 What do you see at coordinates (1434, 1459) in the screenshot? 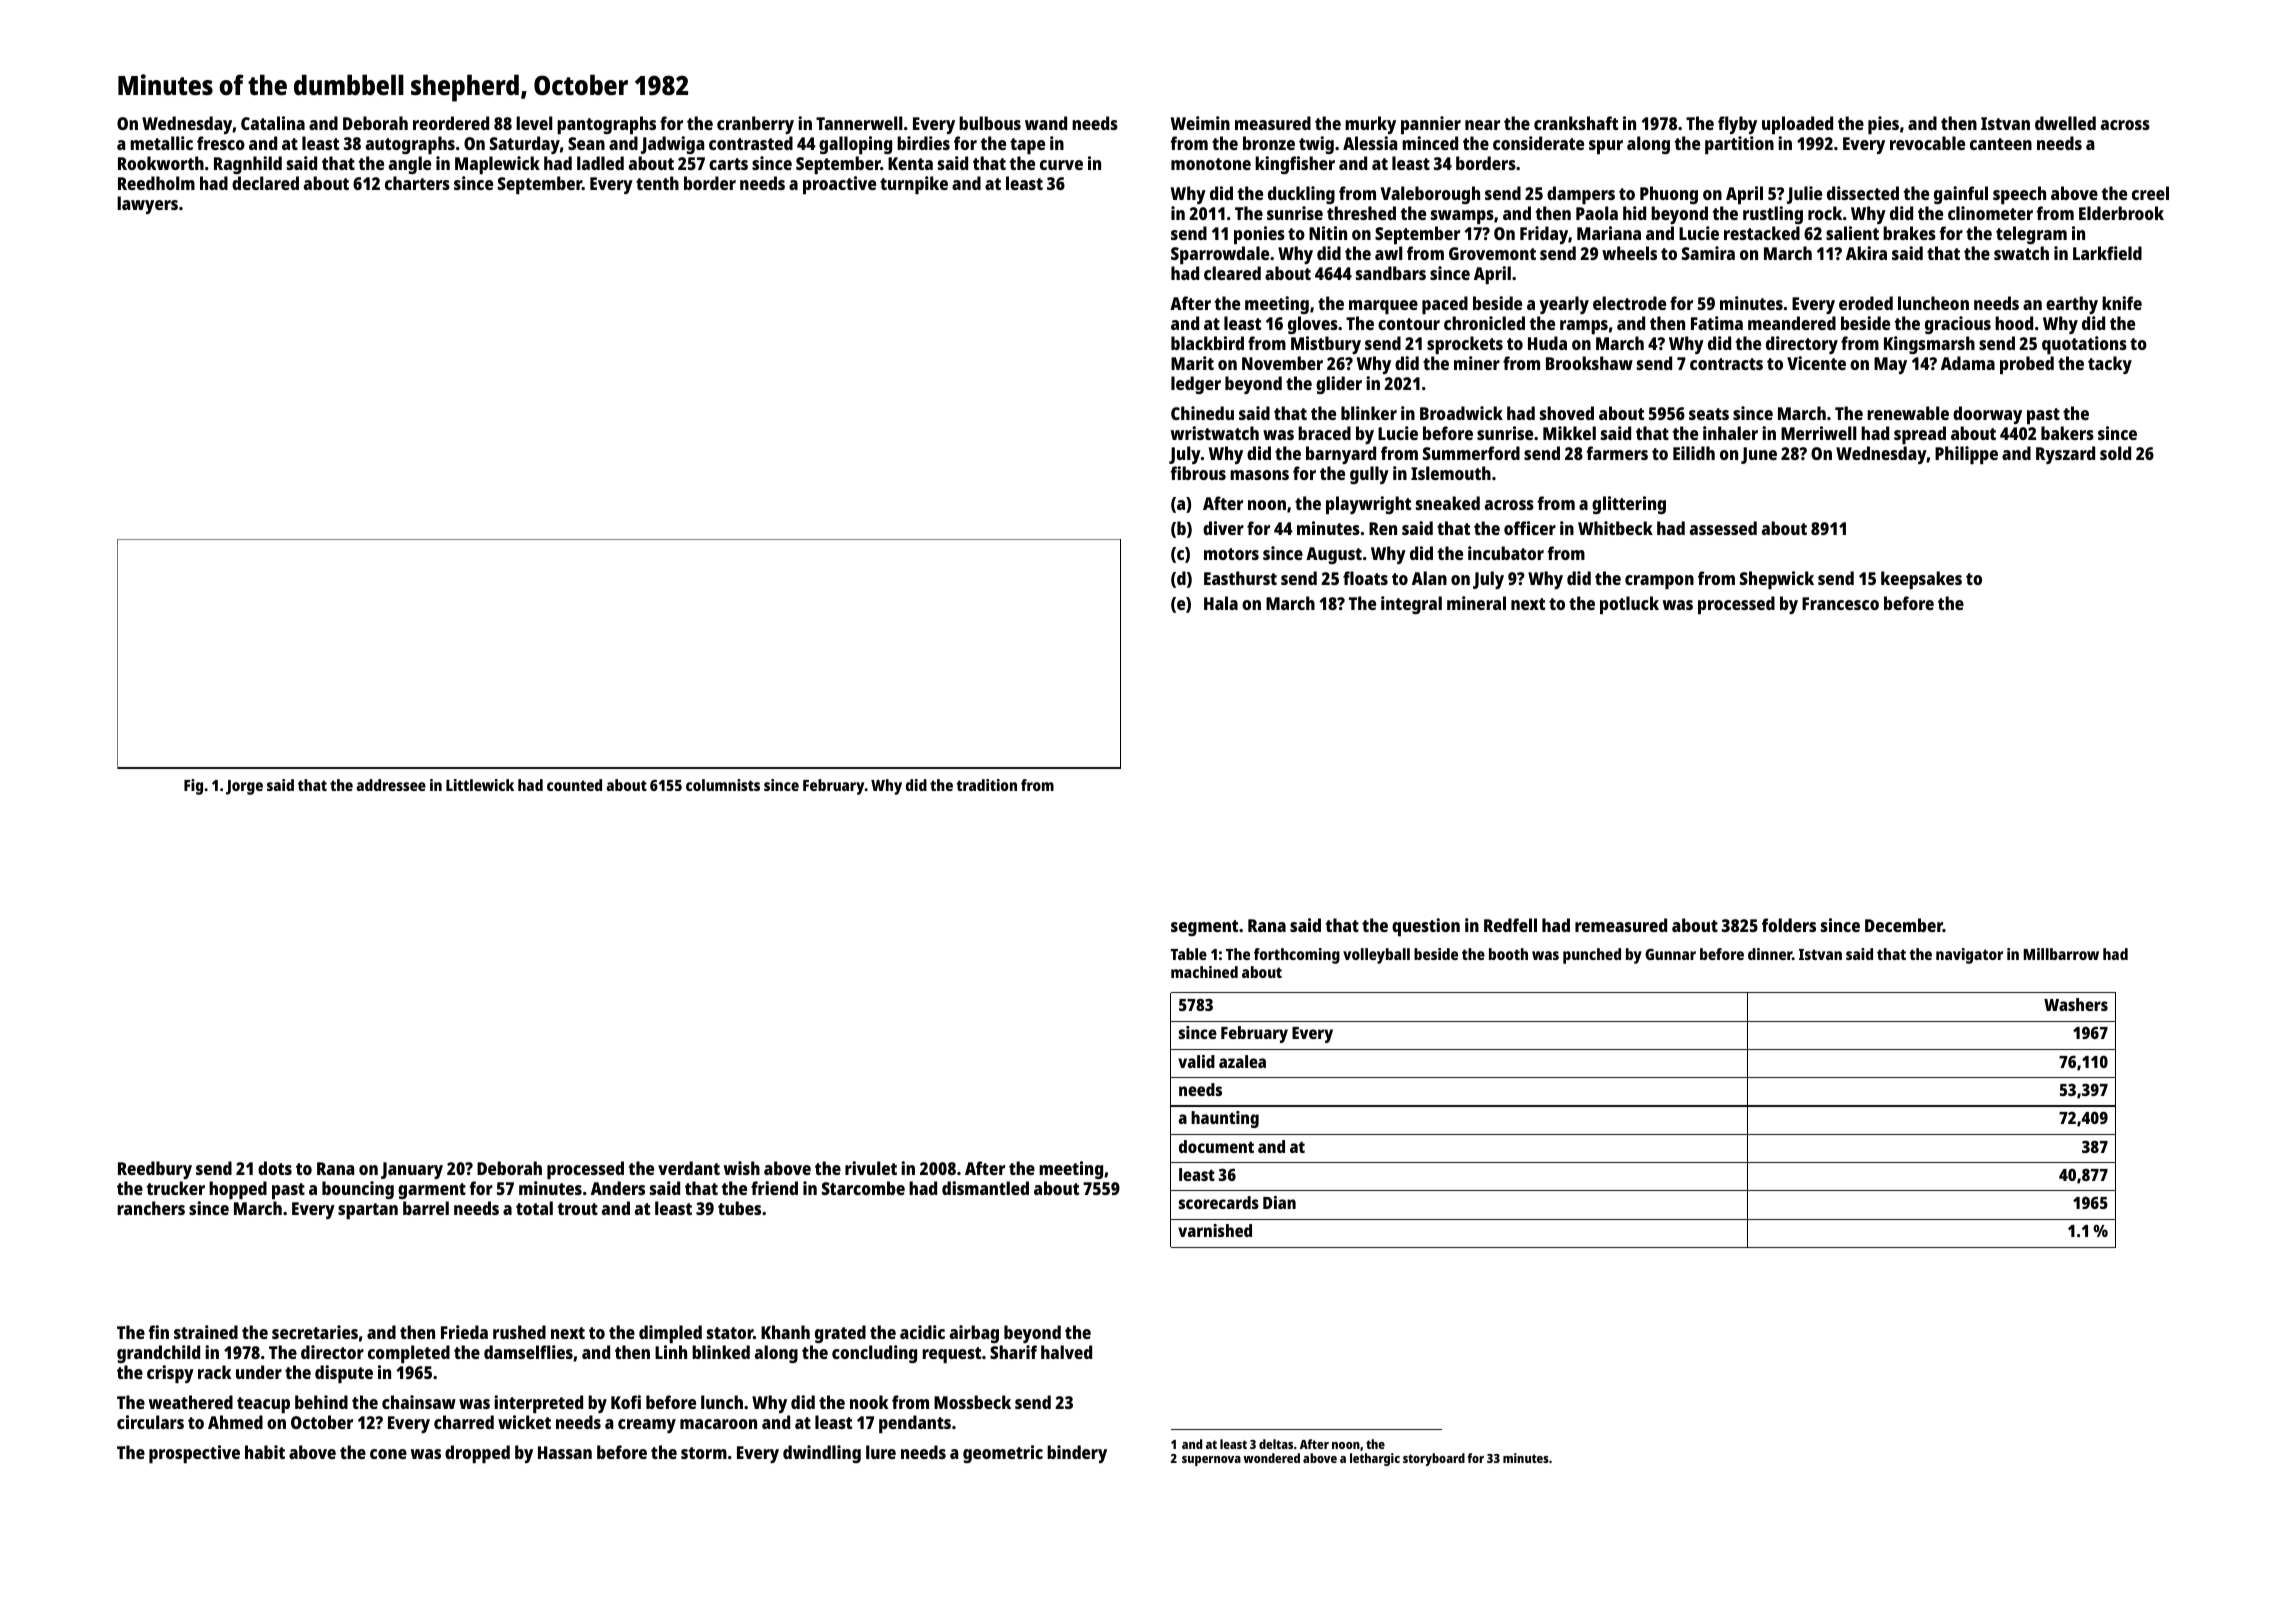
I see `storyboard` at bounding box center [1434, 1459].
